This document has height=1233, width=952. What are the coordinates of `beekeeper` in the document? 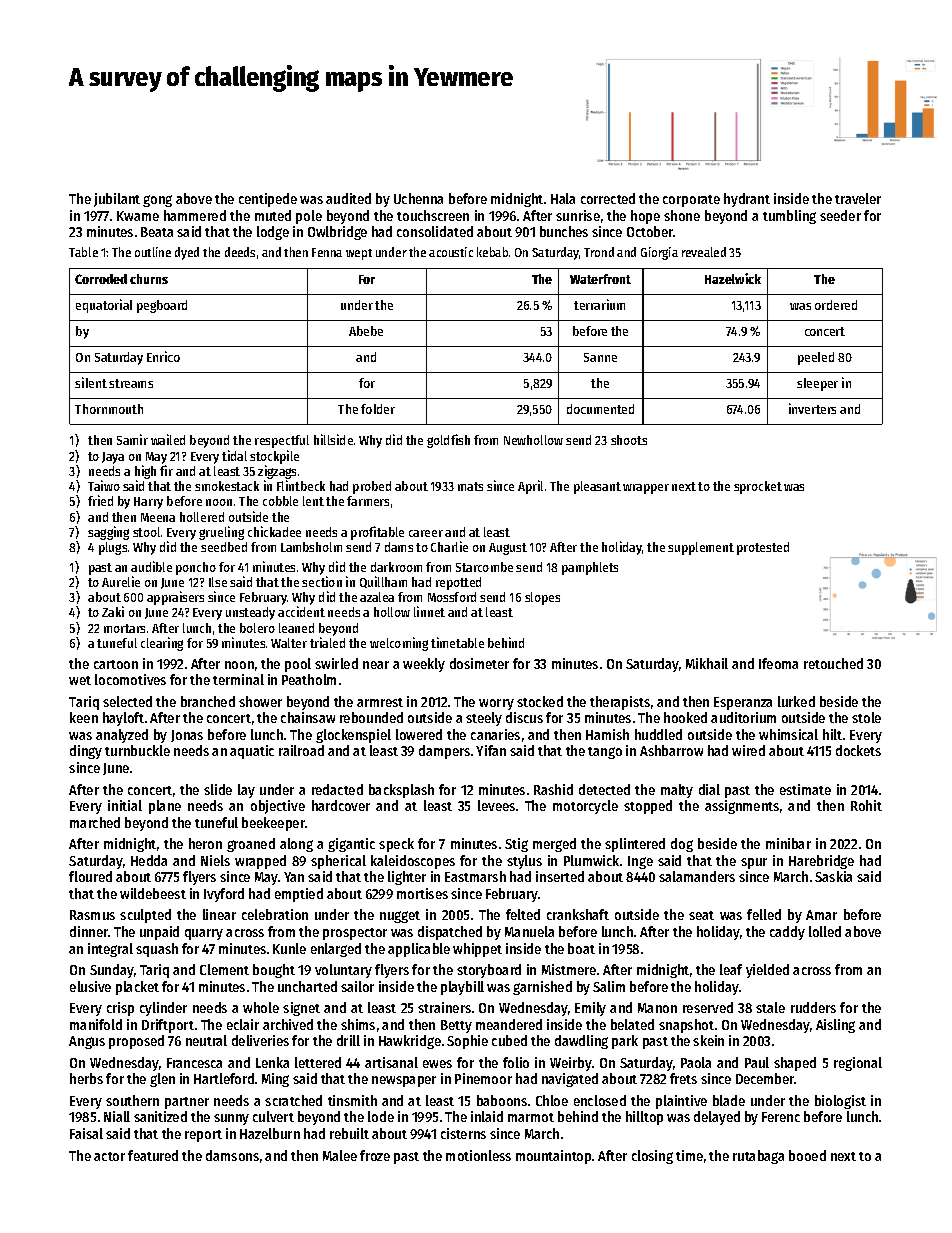 It's located at (273, 824).
